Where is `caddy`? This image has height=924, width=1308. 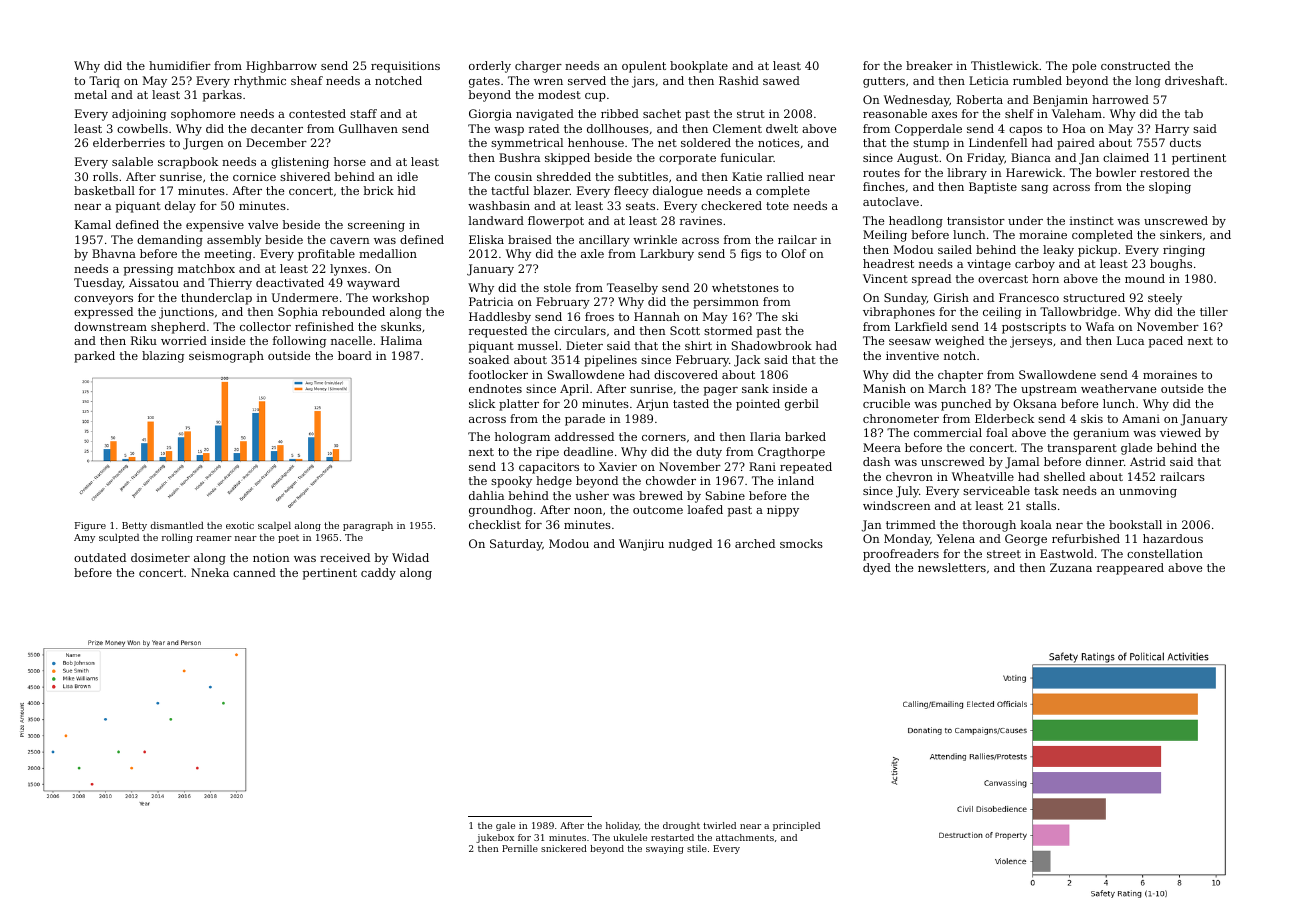 caddy is located at coordinates (378, 574).
